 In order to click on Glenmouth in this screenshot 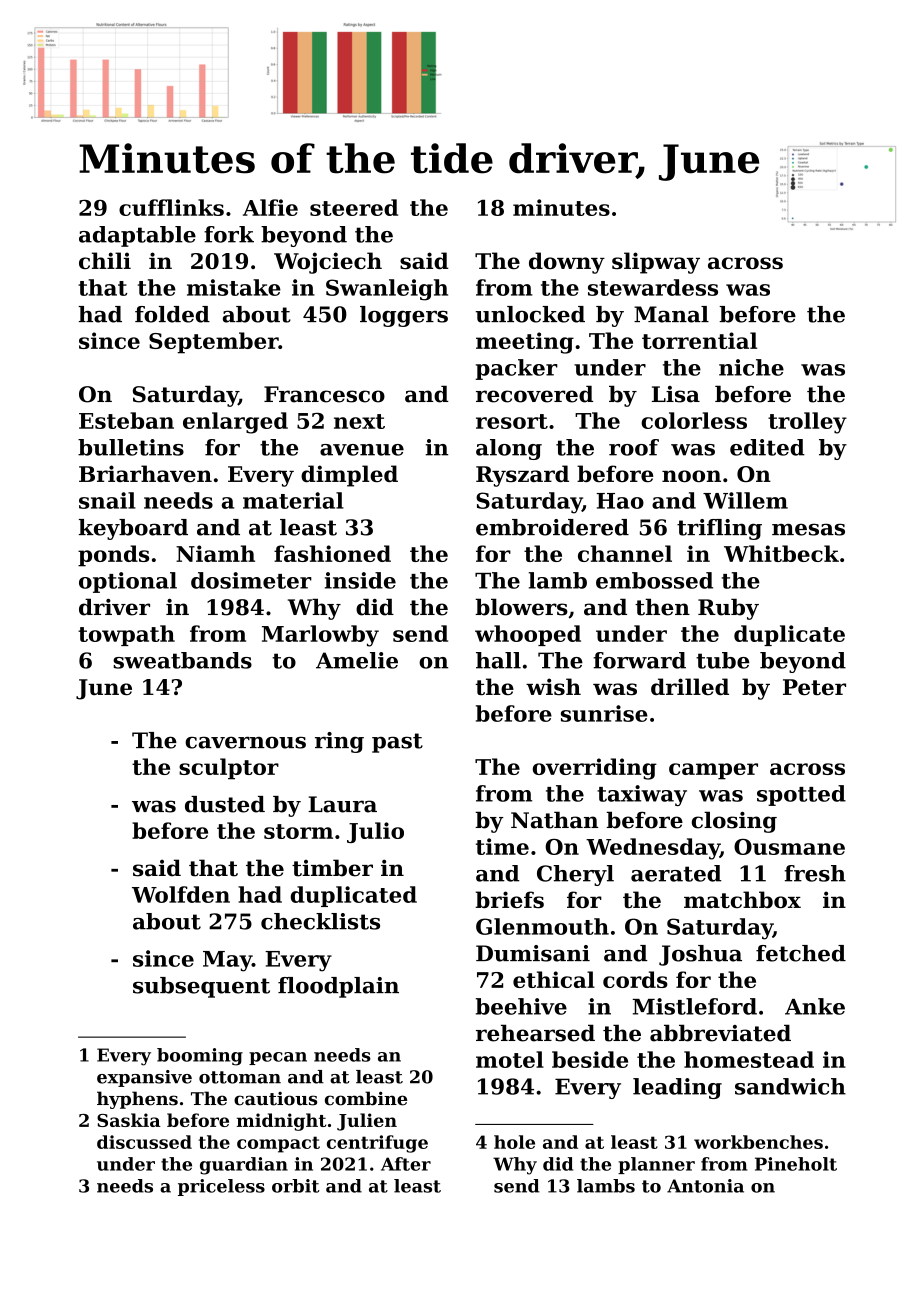, I will do `click(542, 926)`.
